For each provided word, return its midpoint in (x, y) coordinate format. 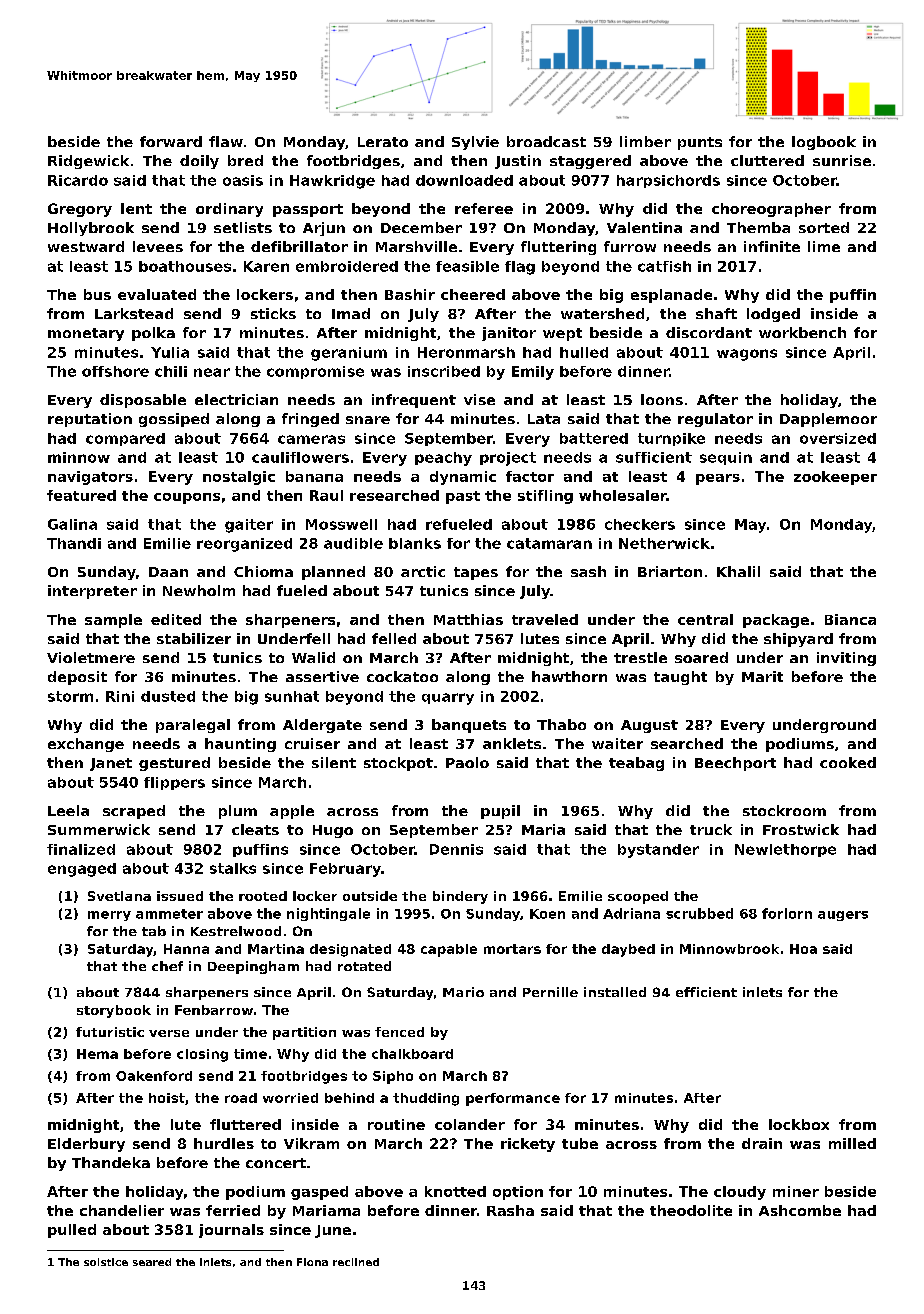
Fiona (312, 1262)
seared (152, 1262)
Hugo (333, 831)
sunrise (842, 160)
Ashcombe (800, 1210)
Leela (68, 810)
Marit (762, 676)
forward (171, 141)
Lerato (383, 142)
